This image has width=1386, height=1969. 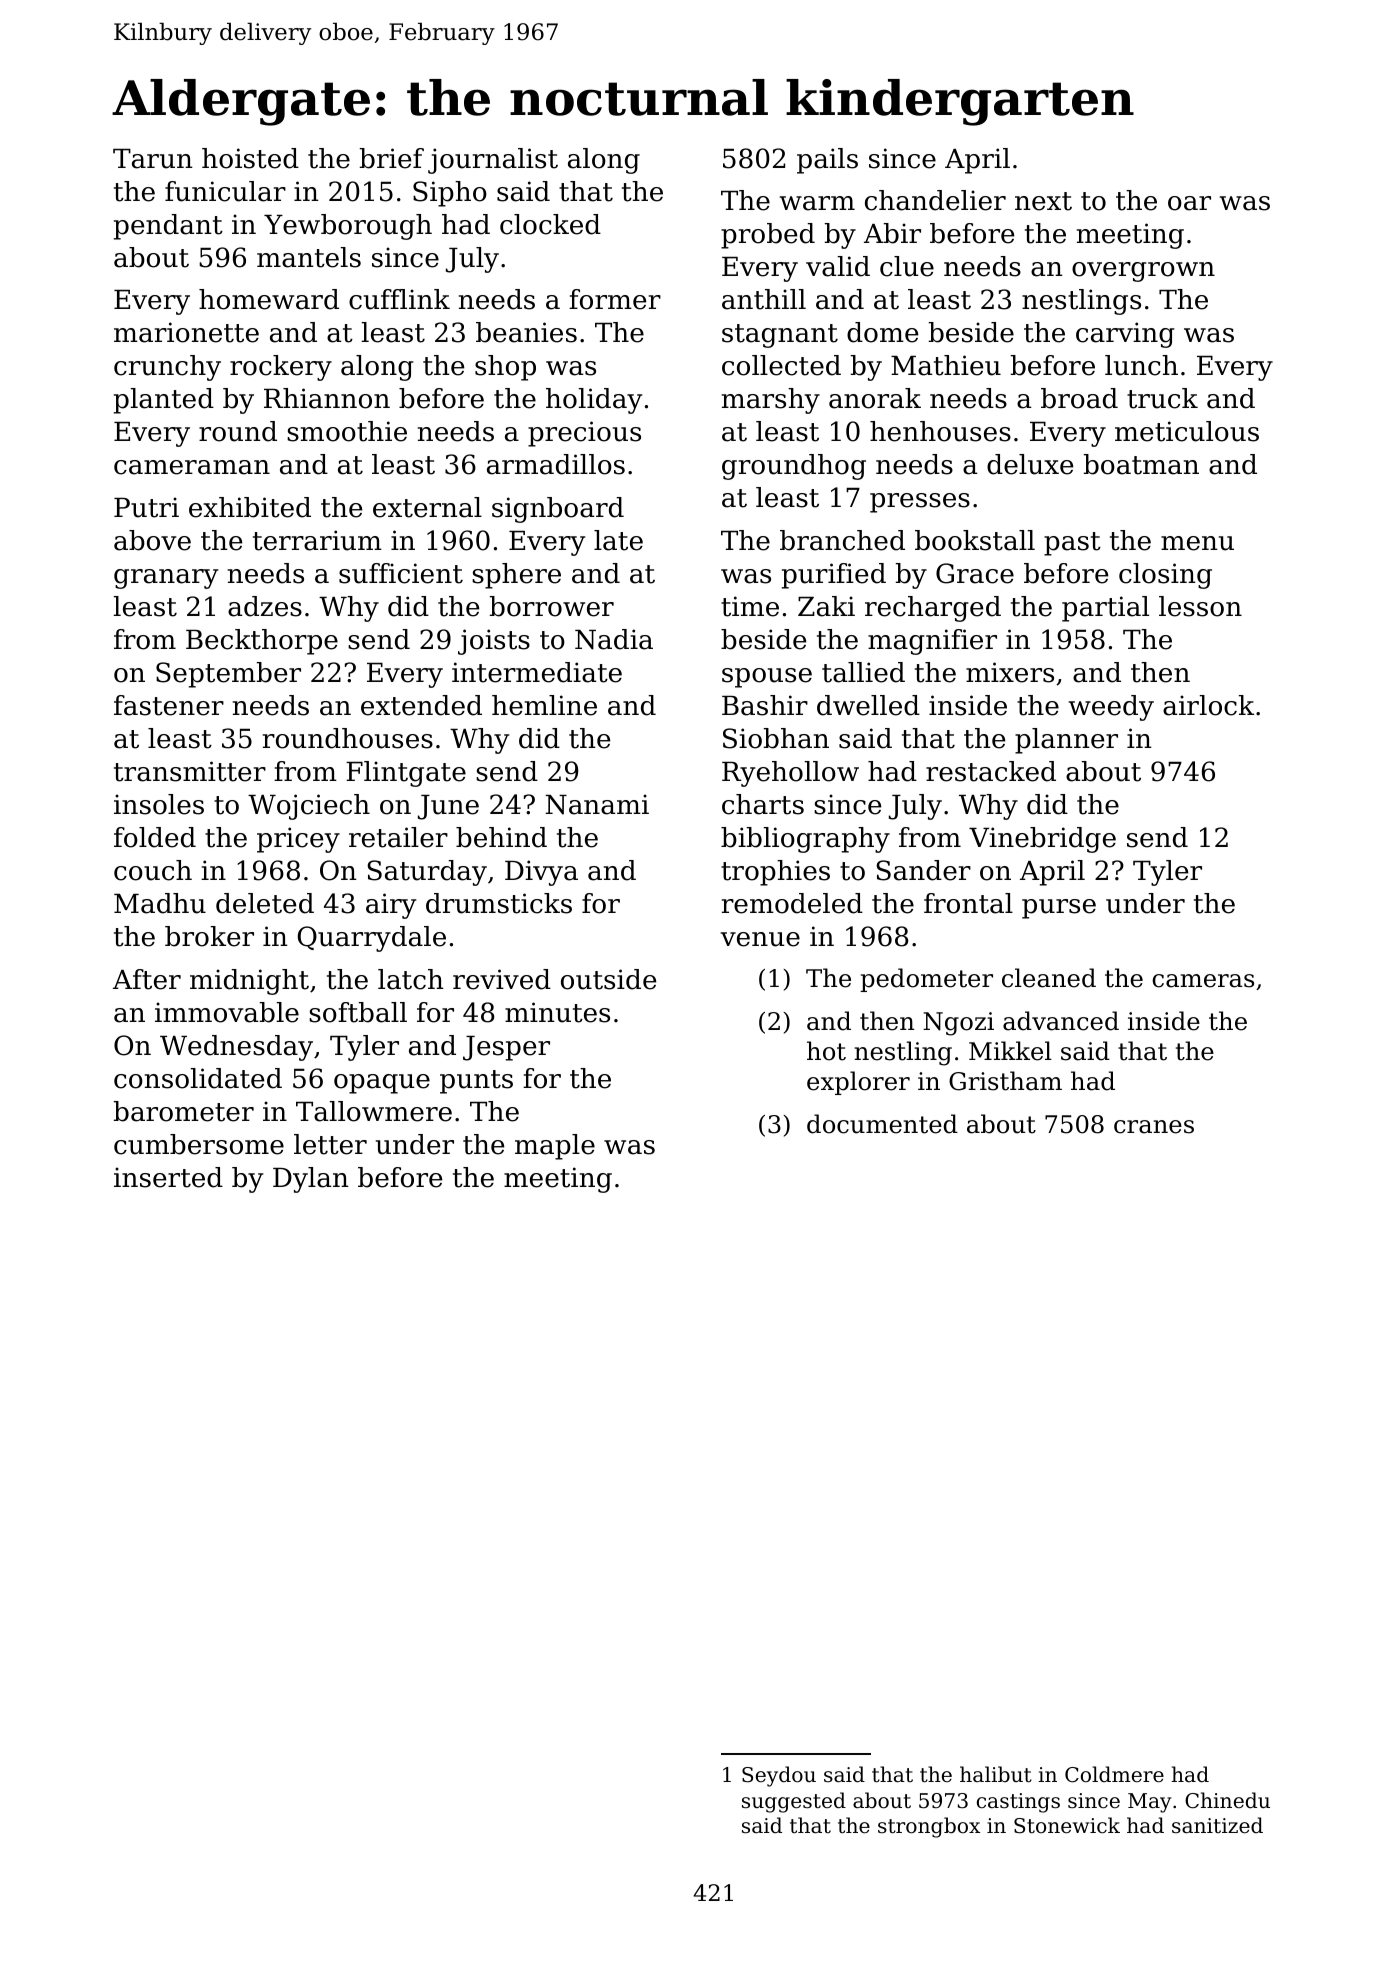 What do you see at coordinates (1203, 981) in the image?
I see `cameras` at bounding box center [1203, 981].
